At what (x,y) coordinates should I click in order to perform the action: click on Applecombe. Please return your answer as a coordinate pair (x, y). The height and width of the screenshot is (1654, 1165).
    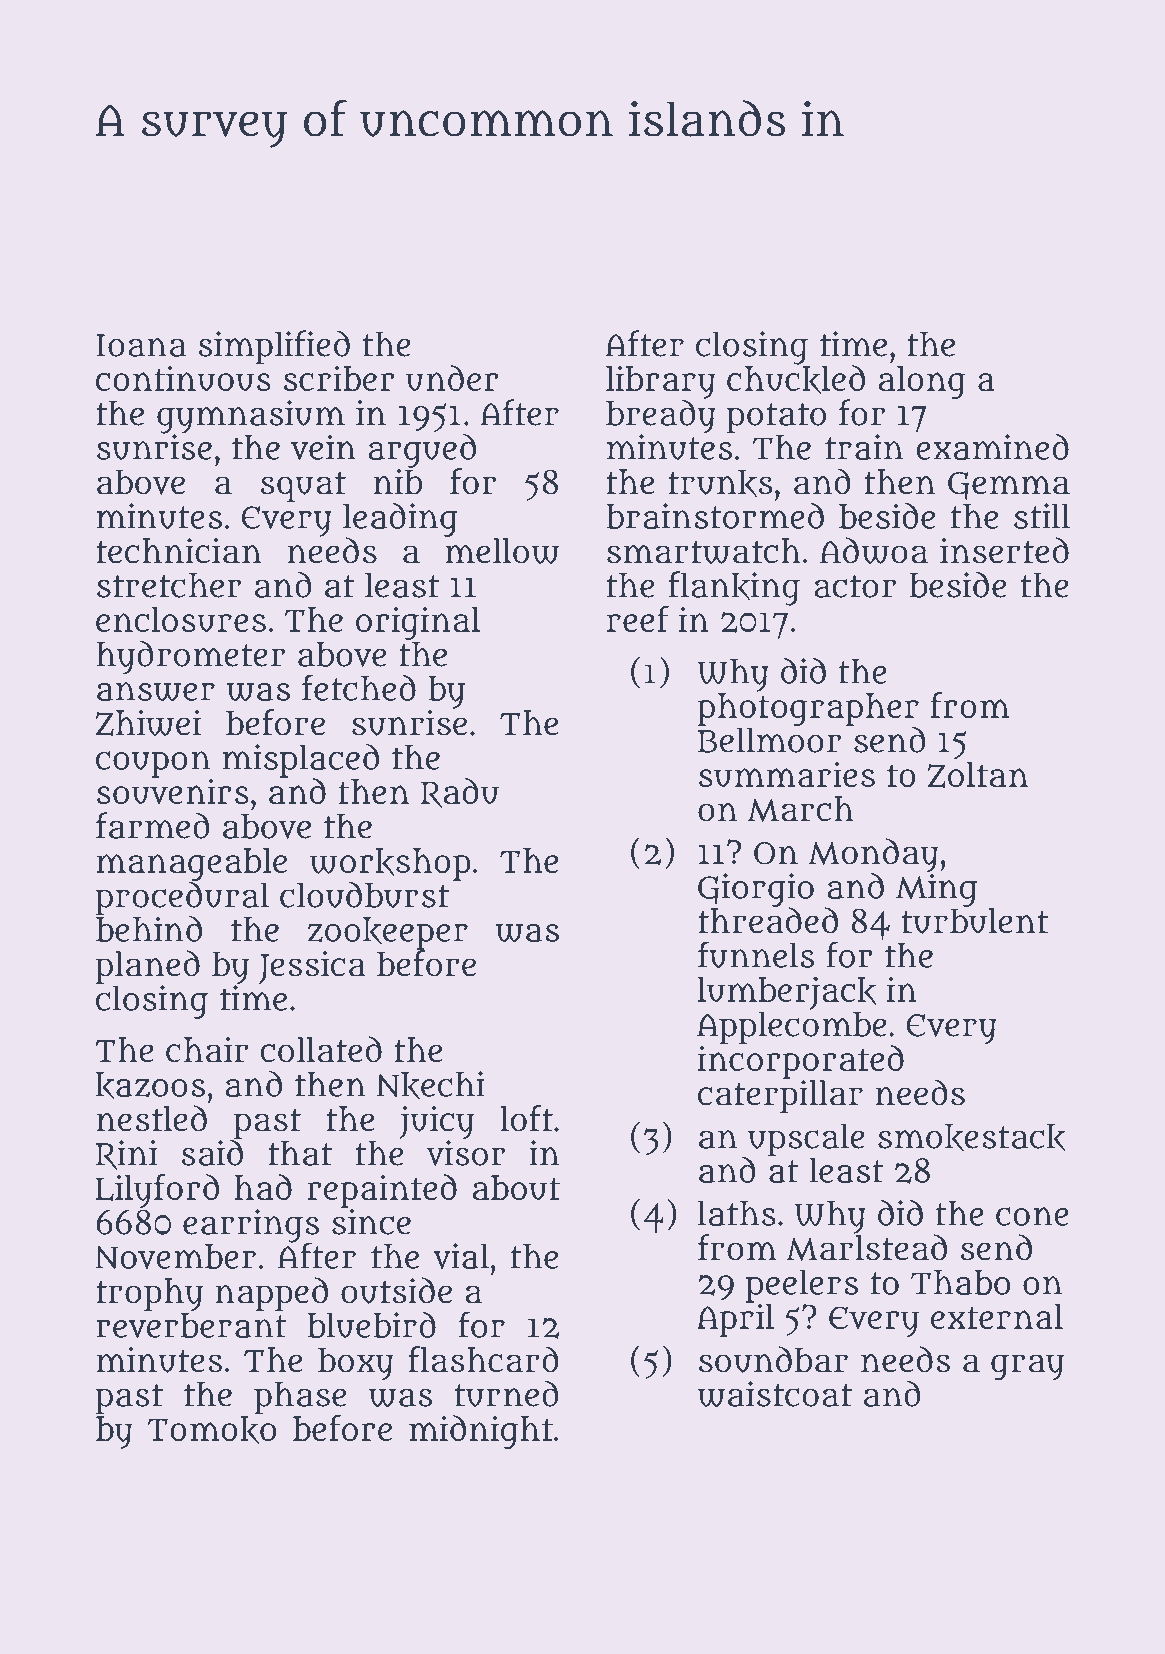
    Looking at the image, I should click on (792, 1028).
